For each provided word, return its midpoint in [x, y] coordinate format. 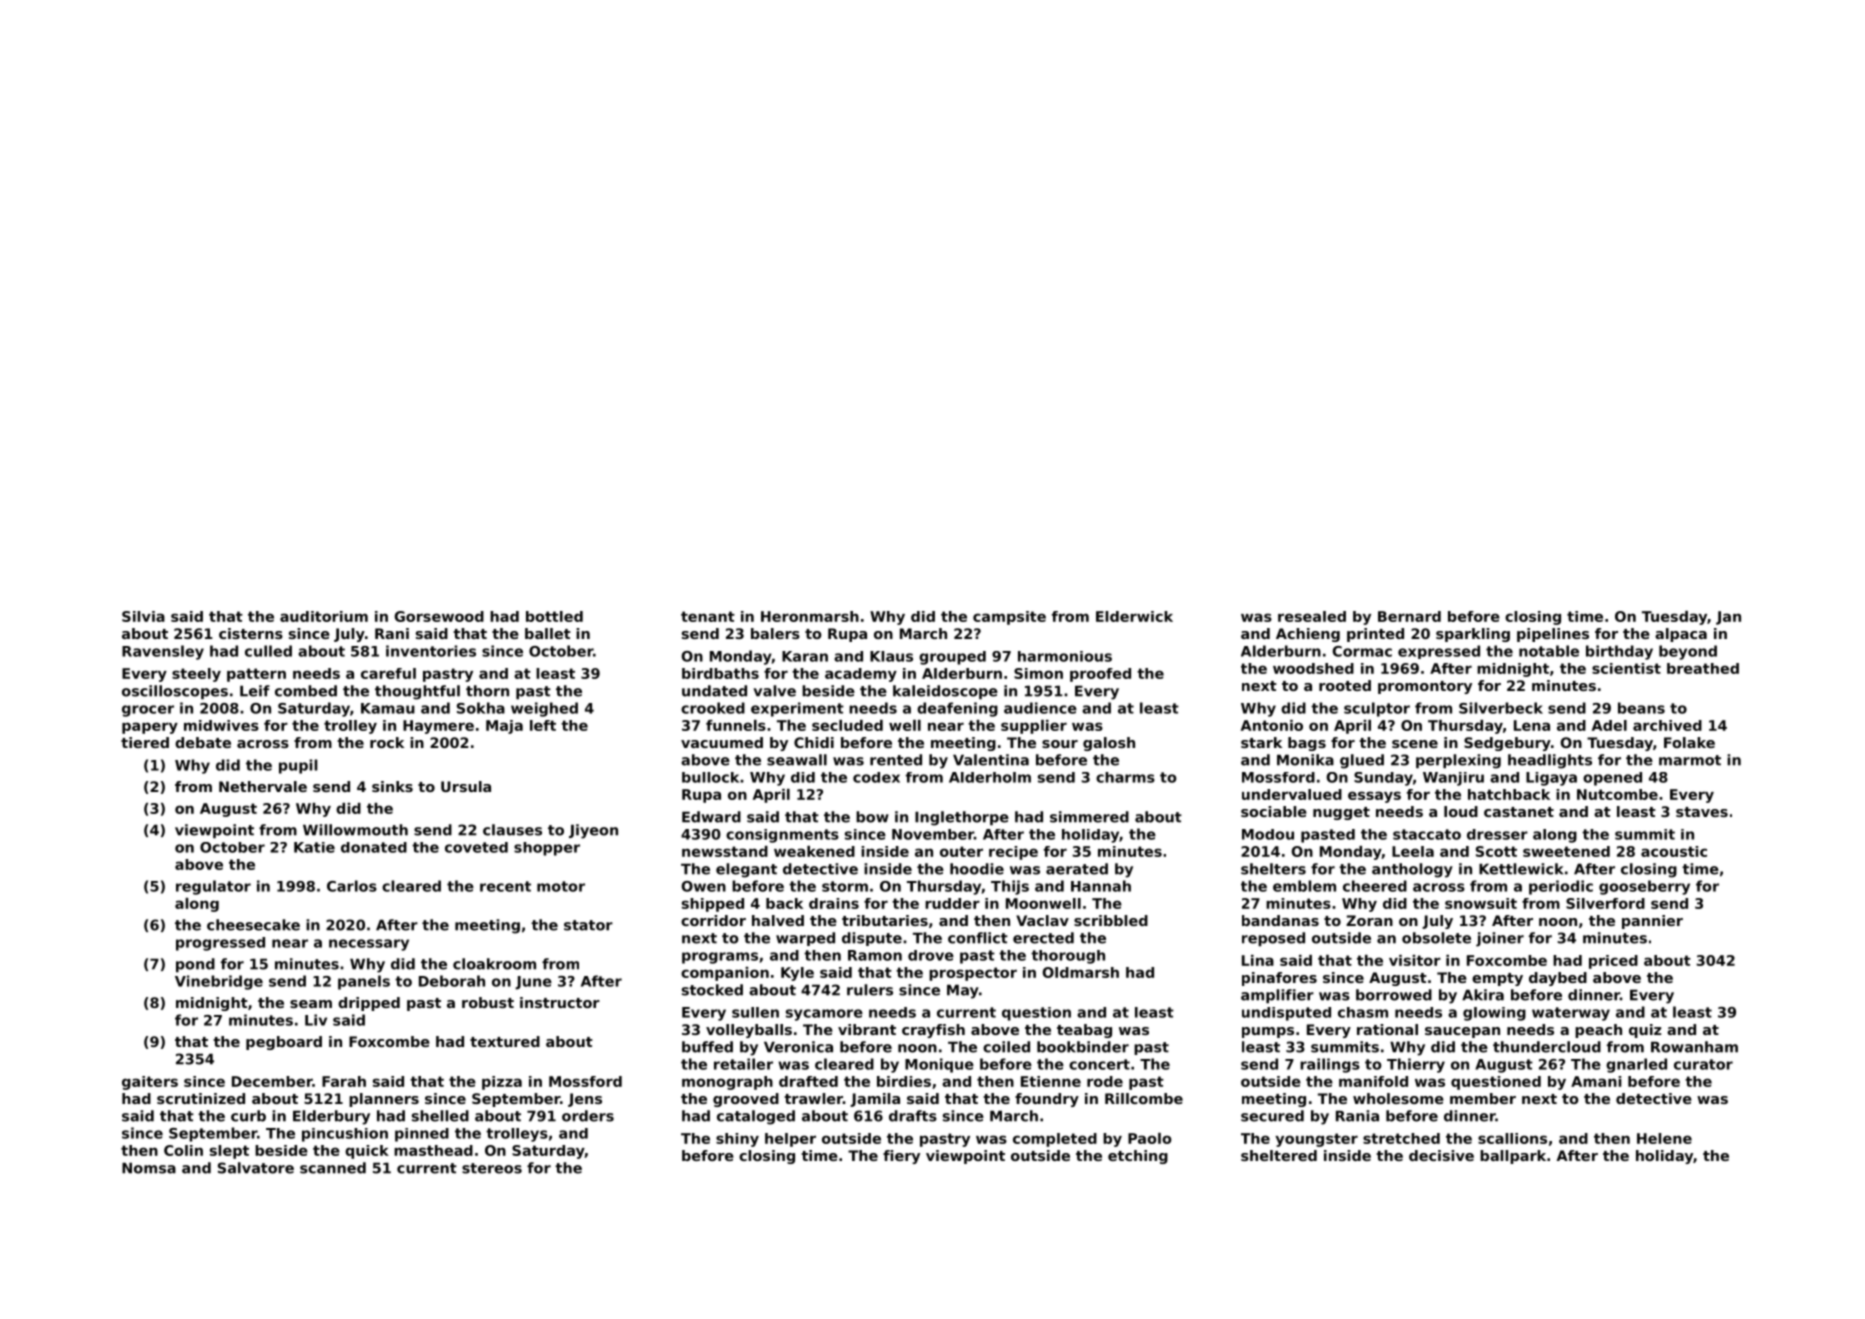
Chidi [814, 742]
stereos [492, 1168]
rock [387, 742]
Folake [1689, 742]
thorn [487, 691]
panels [364, 982]
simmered [1089, 817]
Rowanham [1694, 1047]
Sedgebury [1507, 744]
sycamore [824, 1015]
